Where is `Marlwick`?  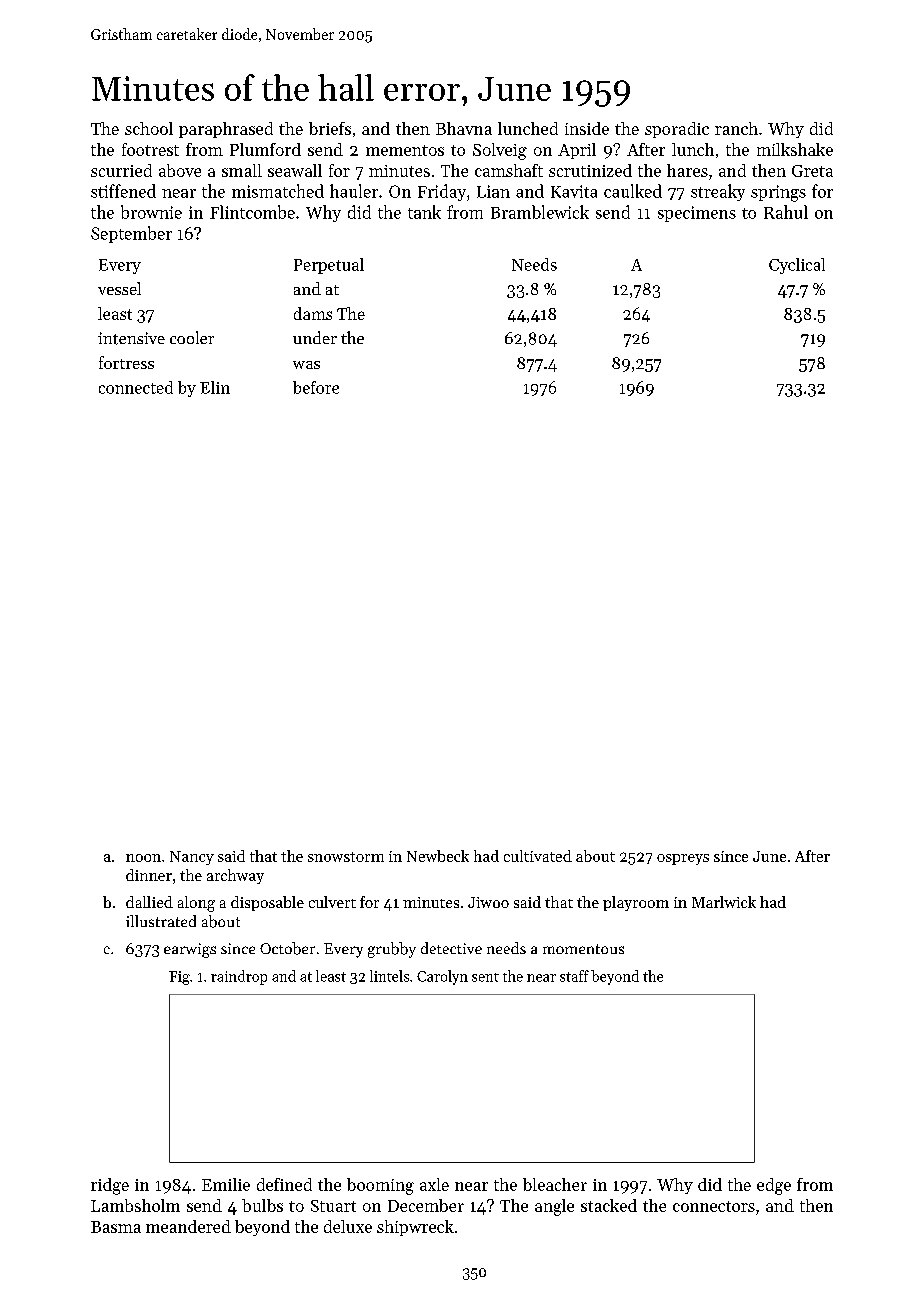
Marlwick is located at coordinates (724, 902).
